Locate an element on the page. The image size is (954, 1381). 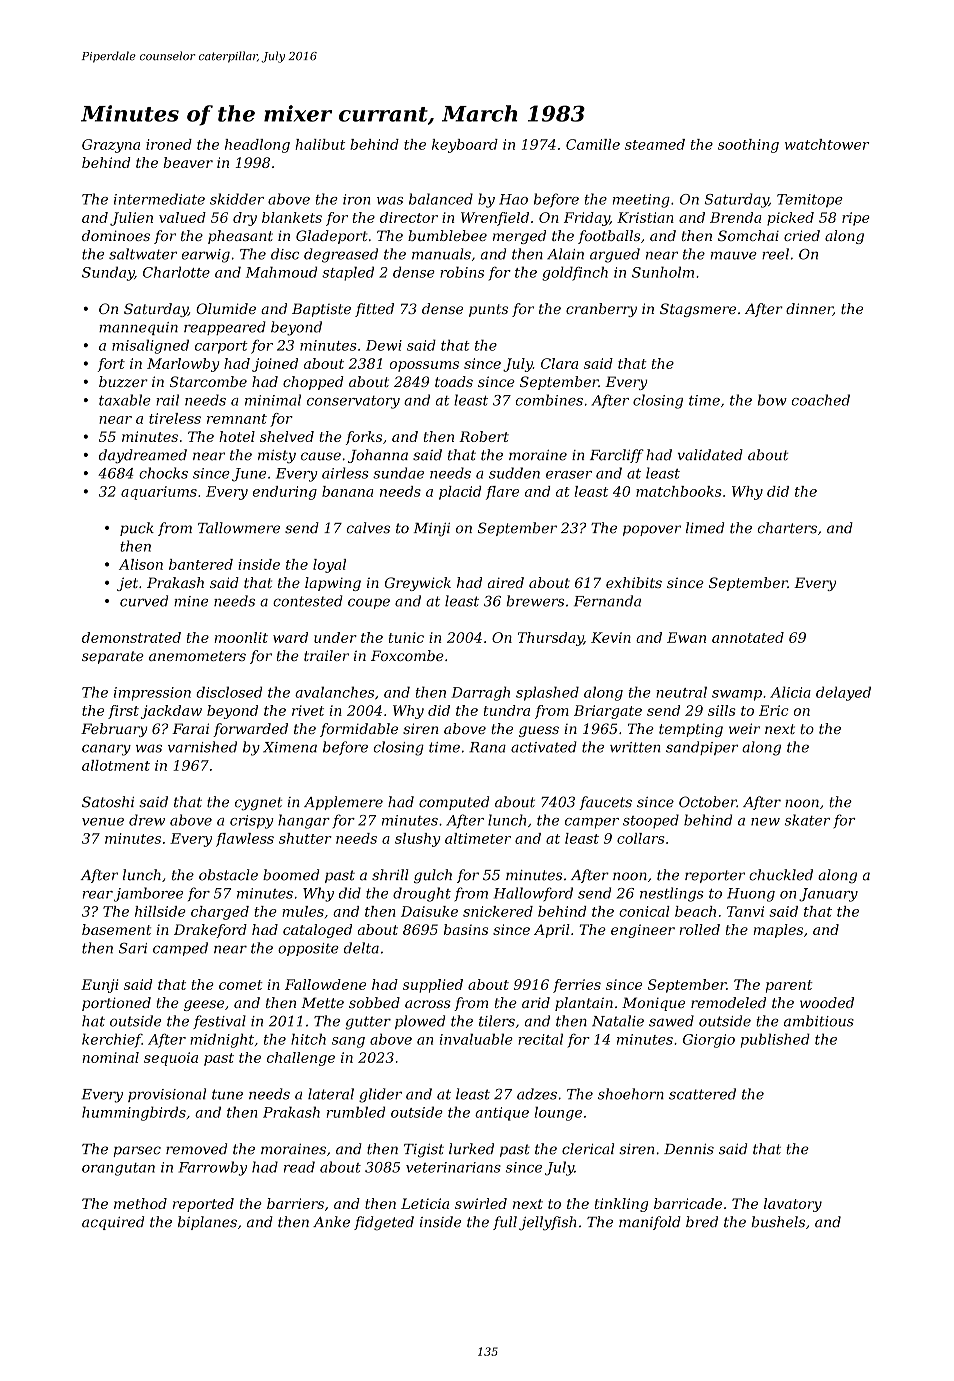
carport is located at coordinates (221, 347).
